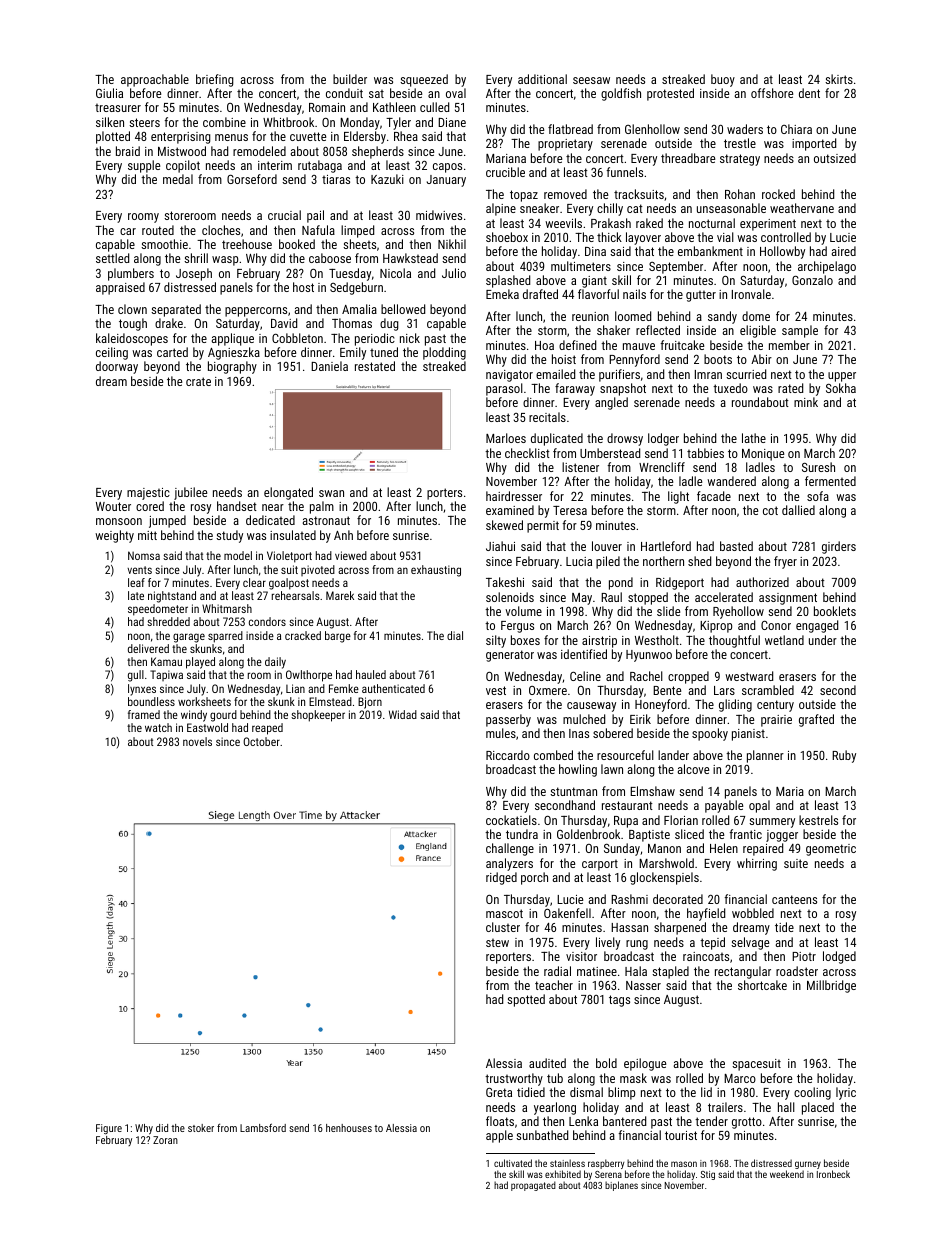 The image size is (952, 1233). I want to click on host, so click(303, 287).
